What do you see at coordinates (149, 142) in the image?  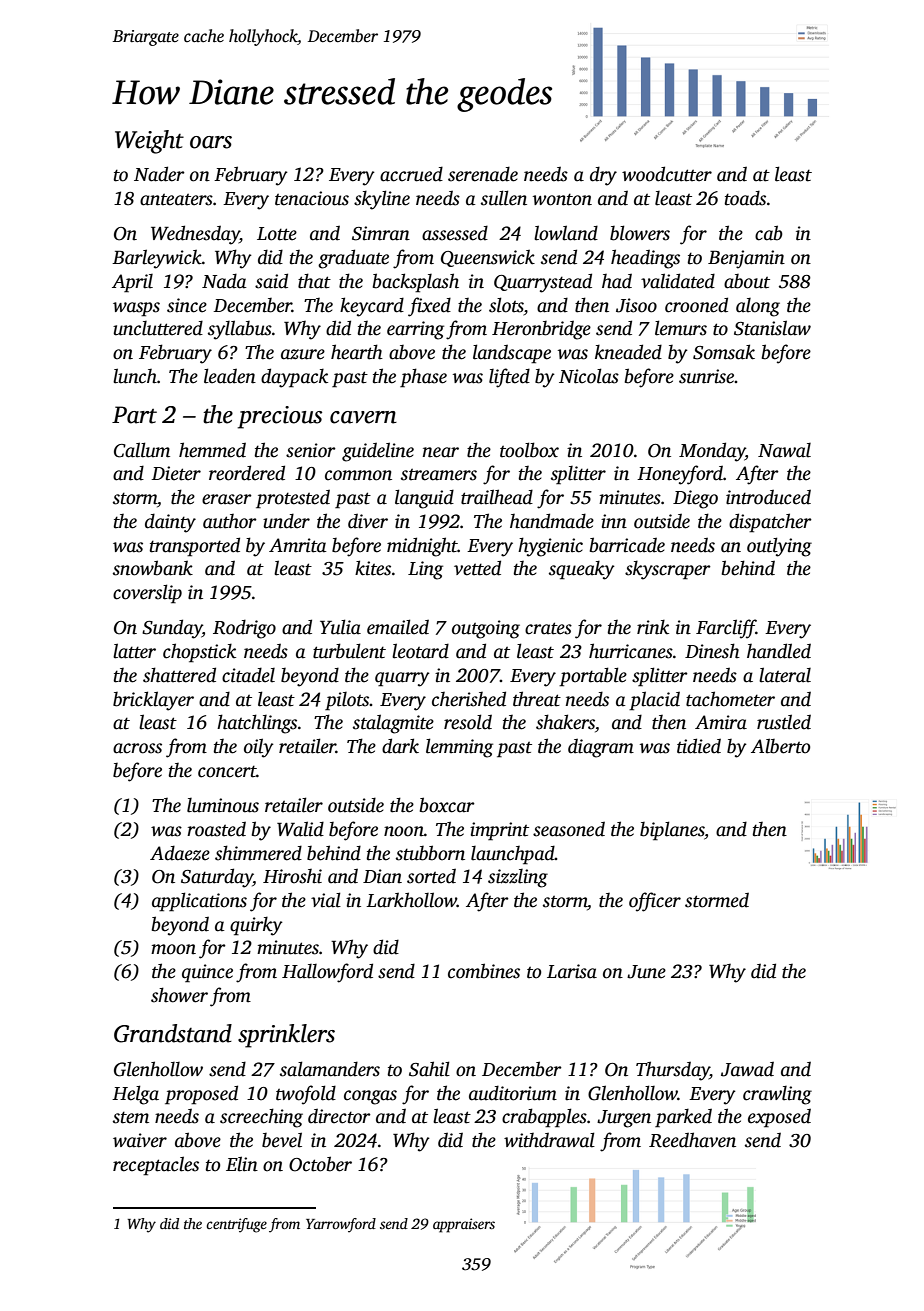 I see `Weight` at bounding box center [149, 142].
